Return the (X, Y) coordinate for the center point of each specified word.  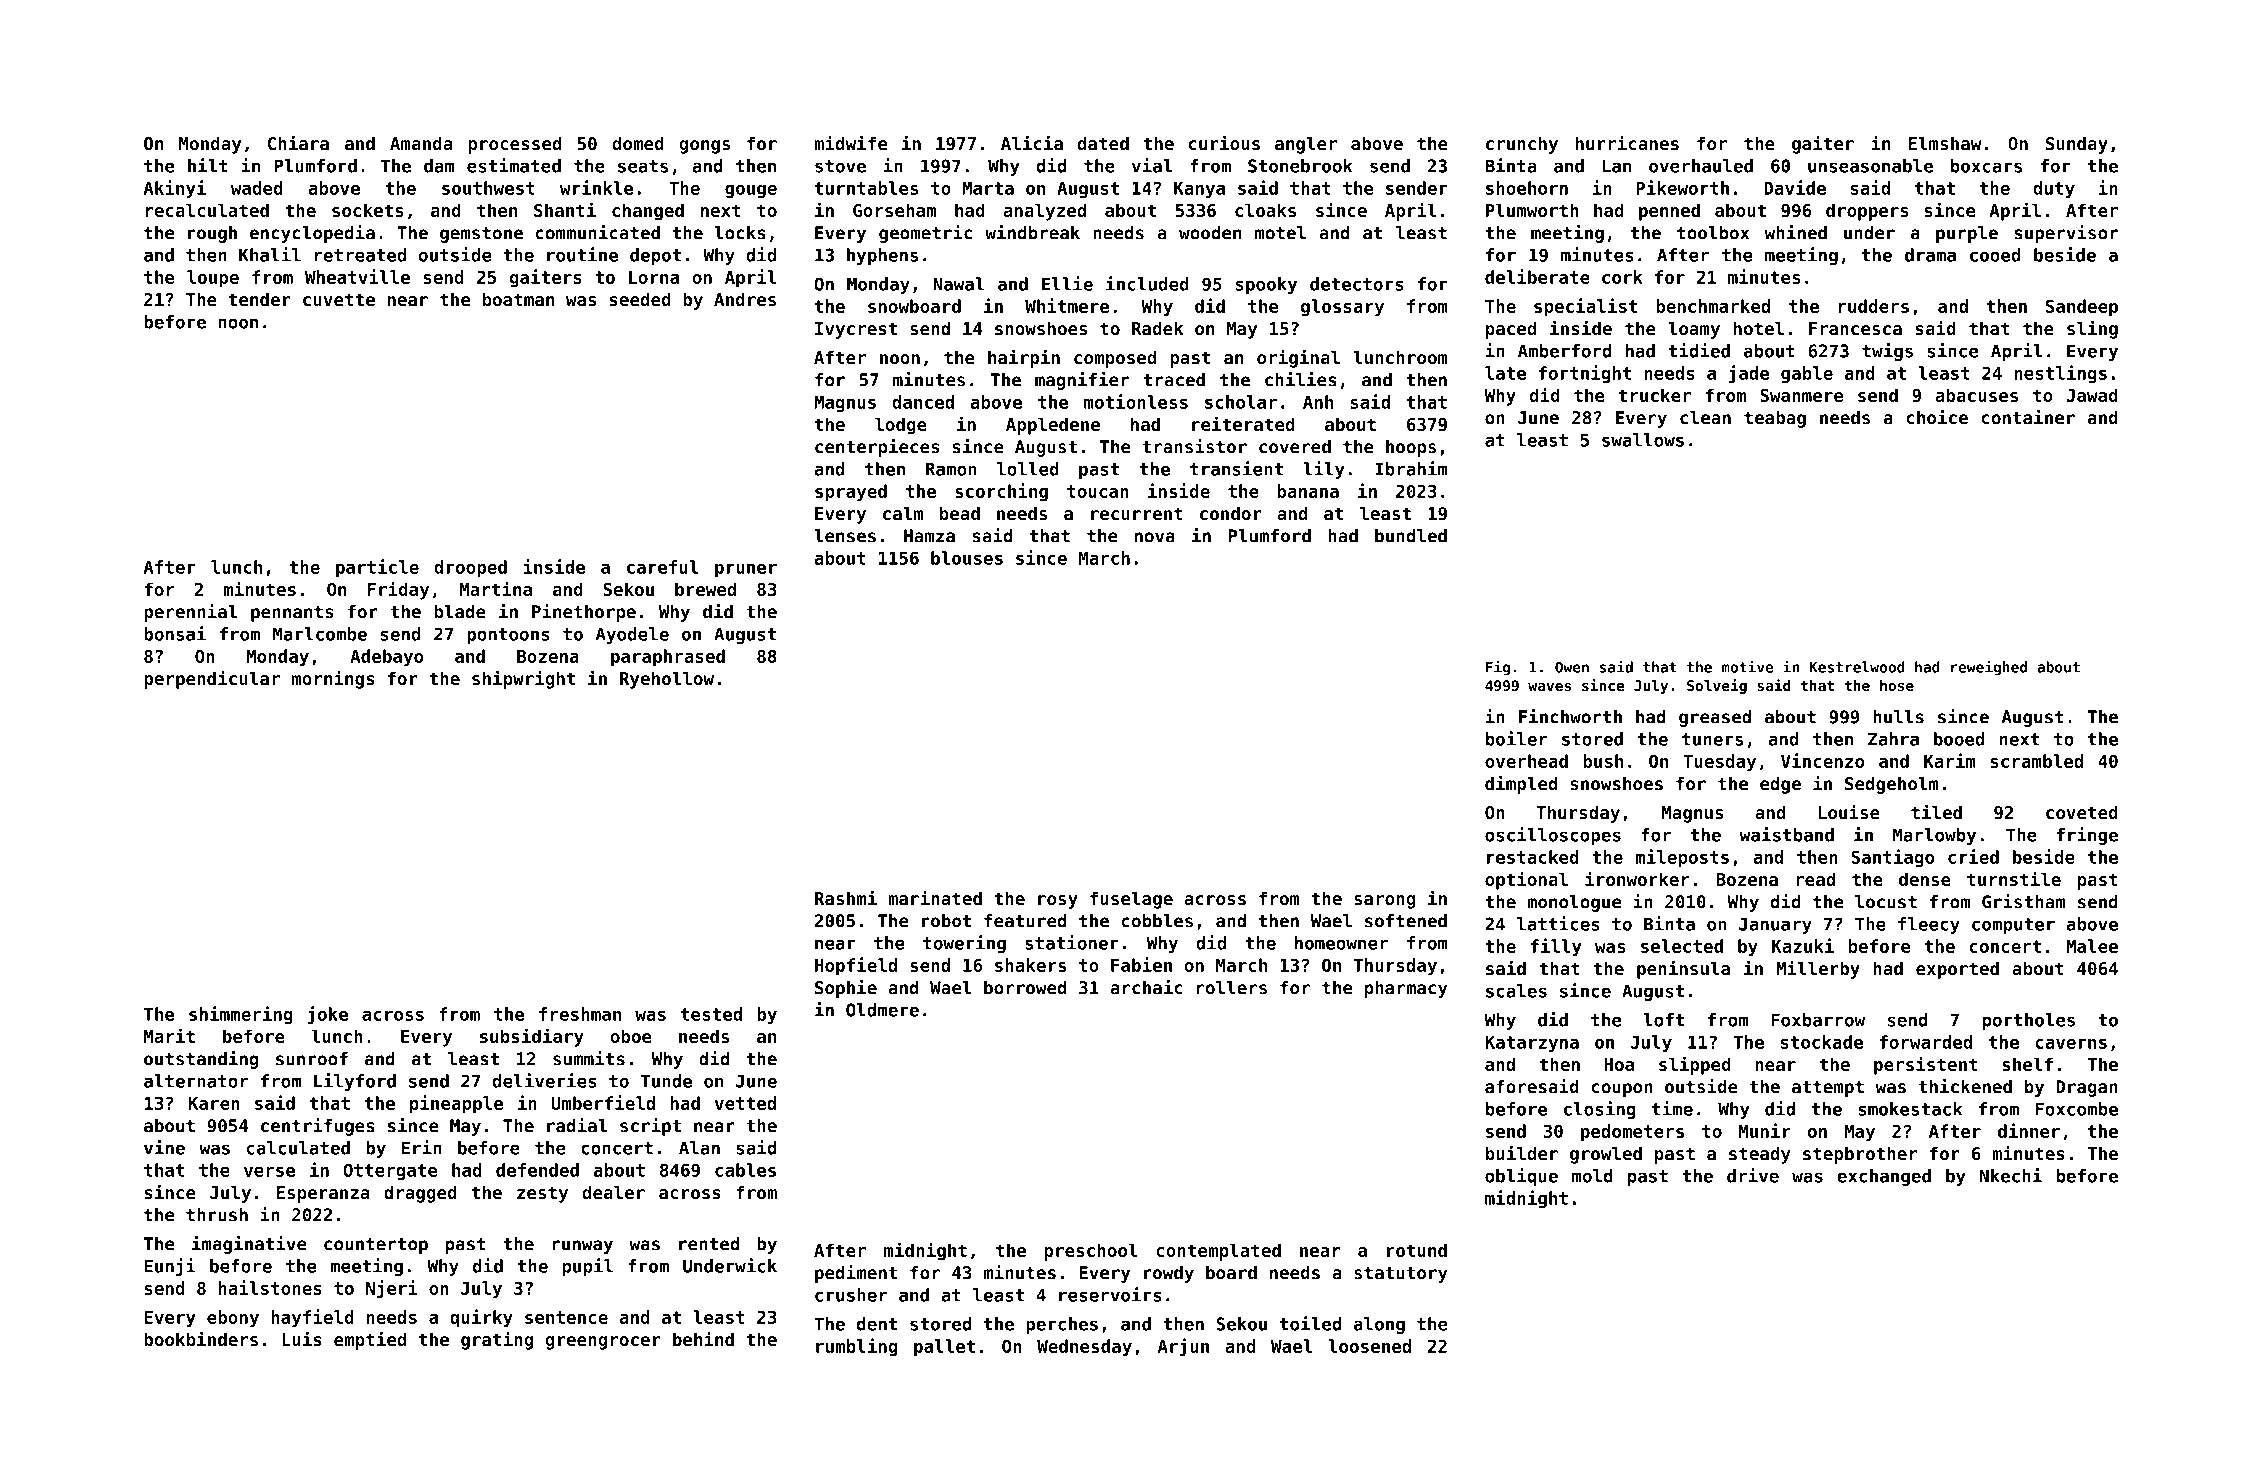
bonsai (175, 633)
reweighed (1989, 668)
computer (2013, 926)
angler (1306, 145)
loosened (1369, 1346)
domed (638, 143)
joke (327, 1015)
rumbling (857, 1347)
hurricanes (1627, 142)
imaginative (249, 1245)
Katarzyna (1532, 1044)
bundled (1411, 536)
